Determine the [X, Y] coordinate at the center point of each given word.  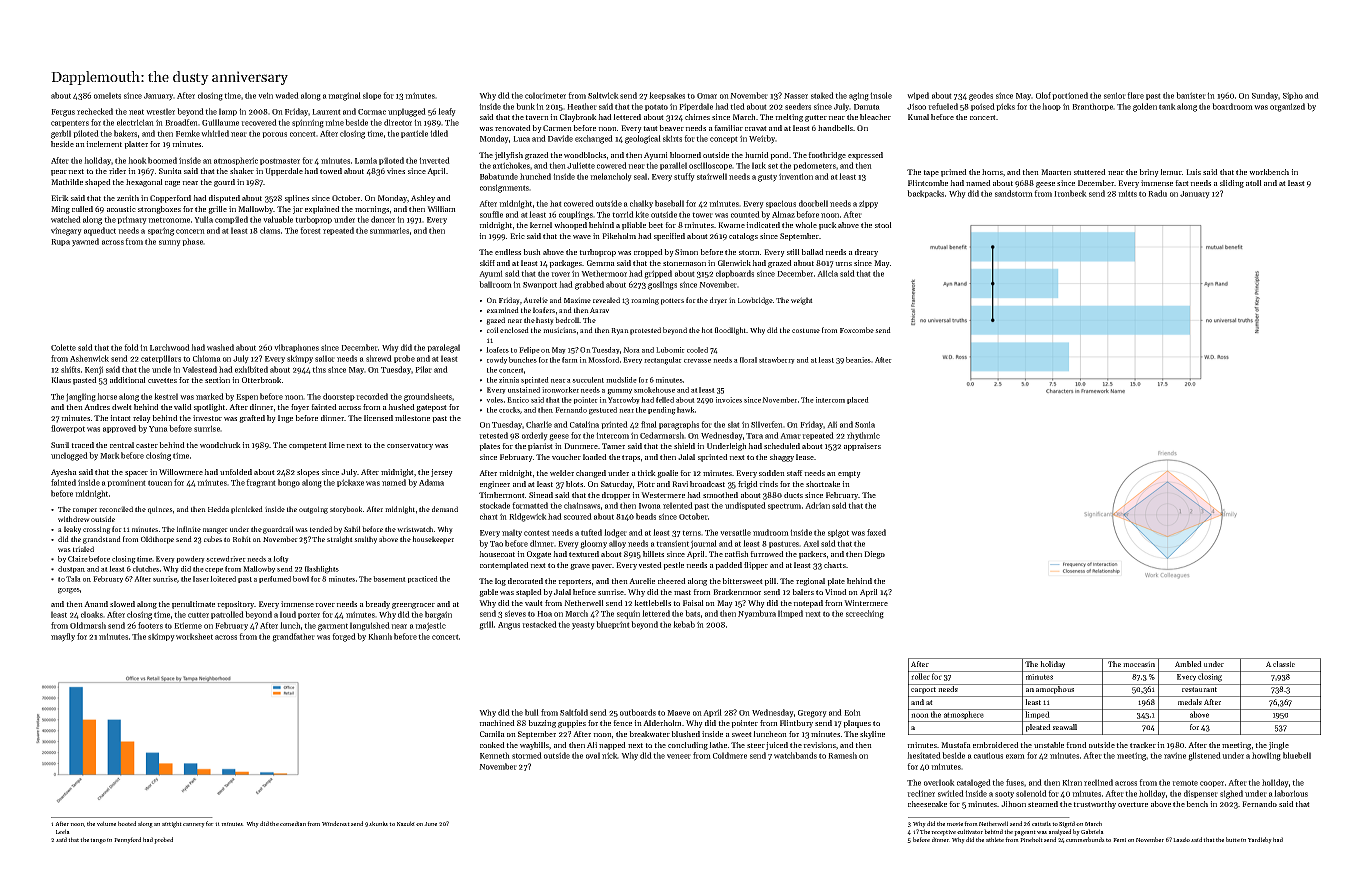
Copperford [170, 199]
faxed [876, 532]
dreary [866, 253]
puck [828, 226]
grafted [252, 419]
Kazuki [406, 823]
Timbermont [502, 495]
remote [1185, 783]
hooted [127, 823]
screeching [865, 614]
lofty [281, 559]
